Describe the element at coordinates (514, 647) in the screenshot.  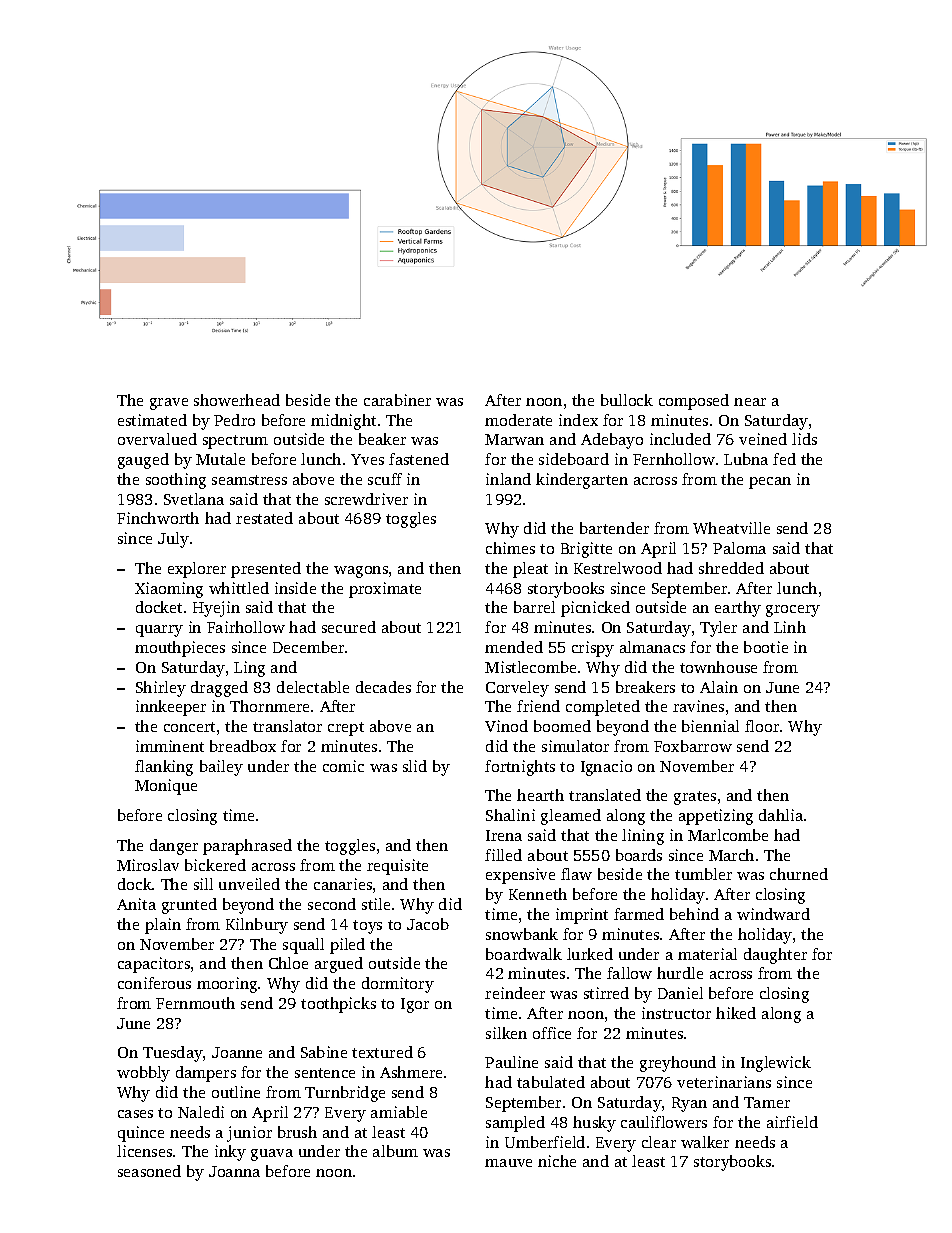
I see `mended` at that location.
